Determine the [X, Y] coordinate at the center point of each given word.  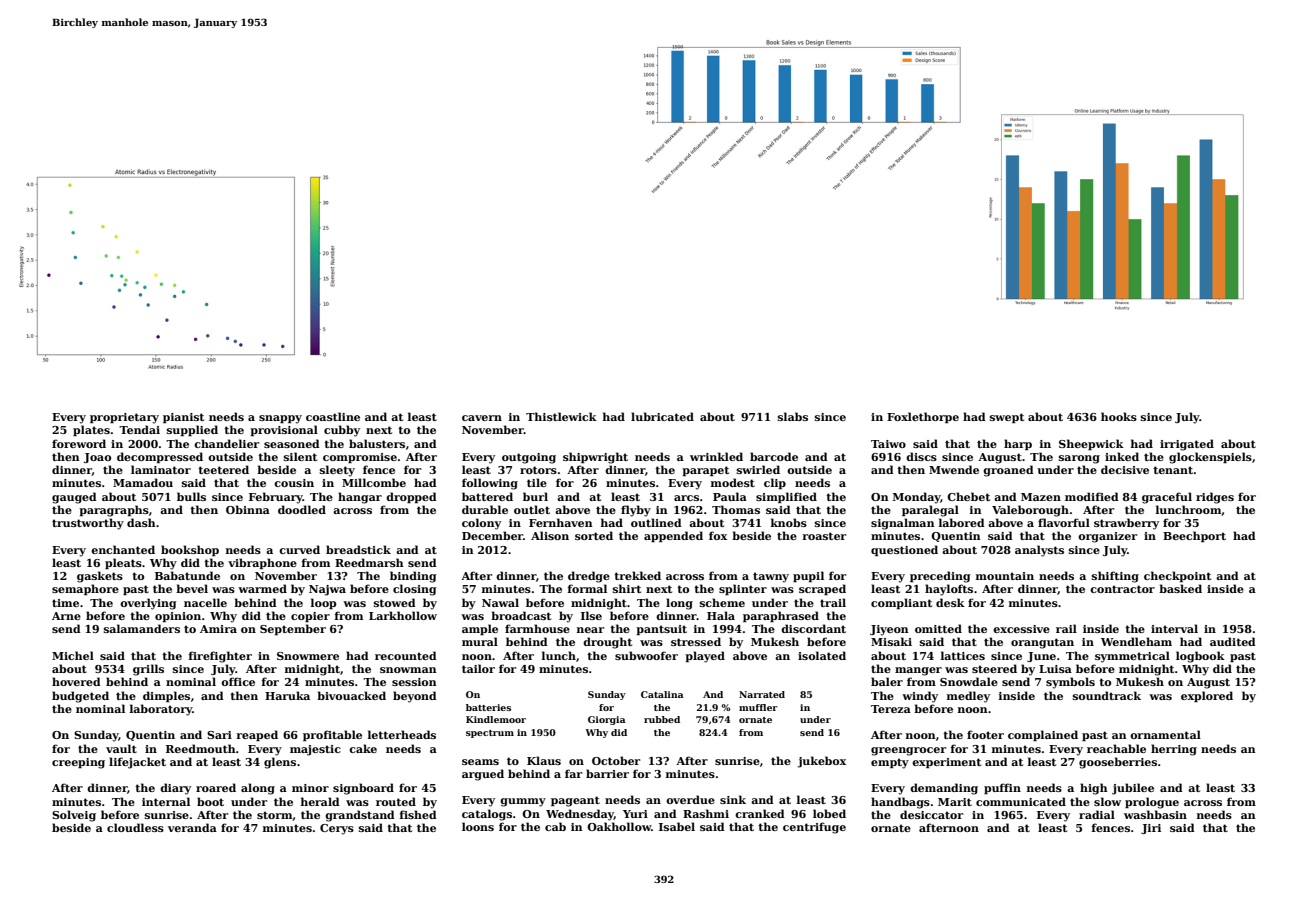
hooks [1119, 416]
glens [280, 763]
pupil [808, 576]
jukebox [822, 762]
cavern [482, 418]
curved [299, 549]
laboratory [161, 710]
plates [91, 430]
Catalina [662, 694]
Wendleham [1136, 641]
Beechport [1194, 536]
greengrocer [908, 751]
